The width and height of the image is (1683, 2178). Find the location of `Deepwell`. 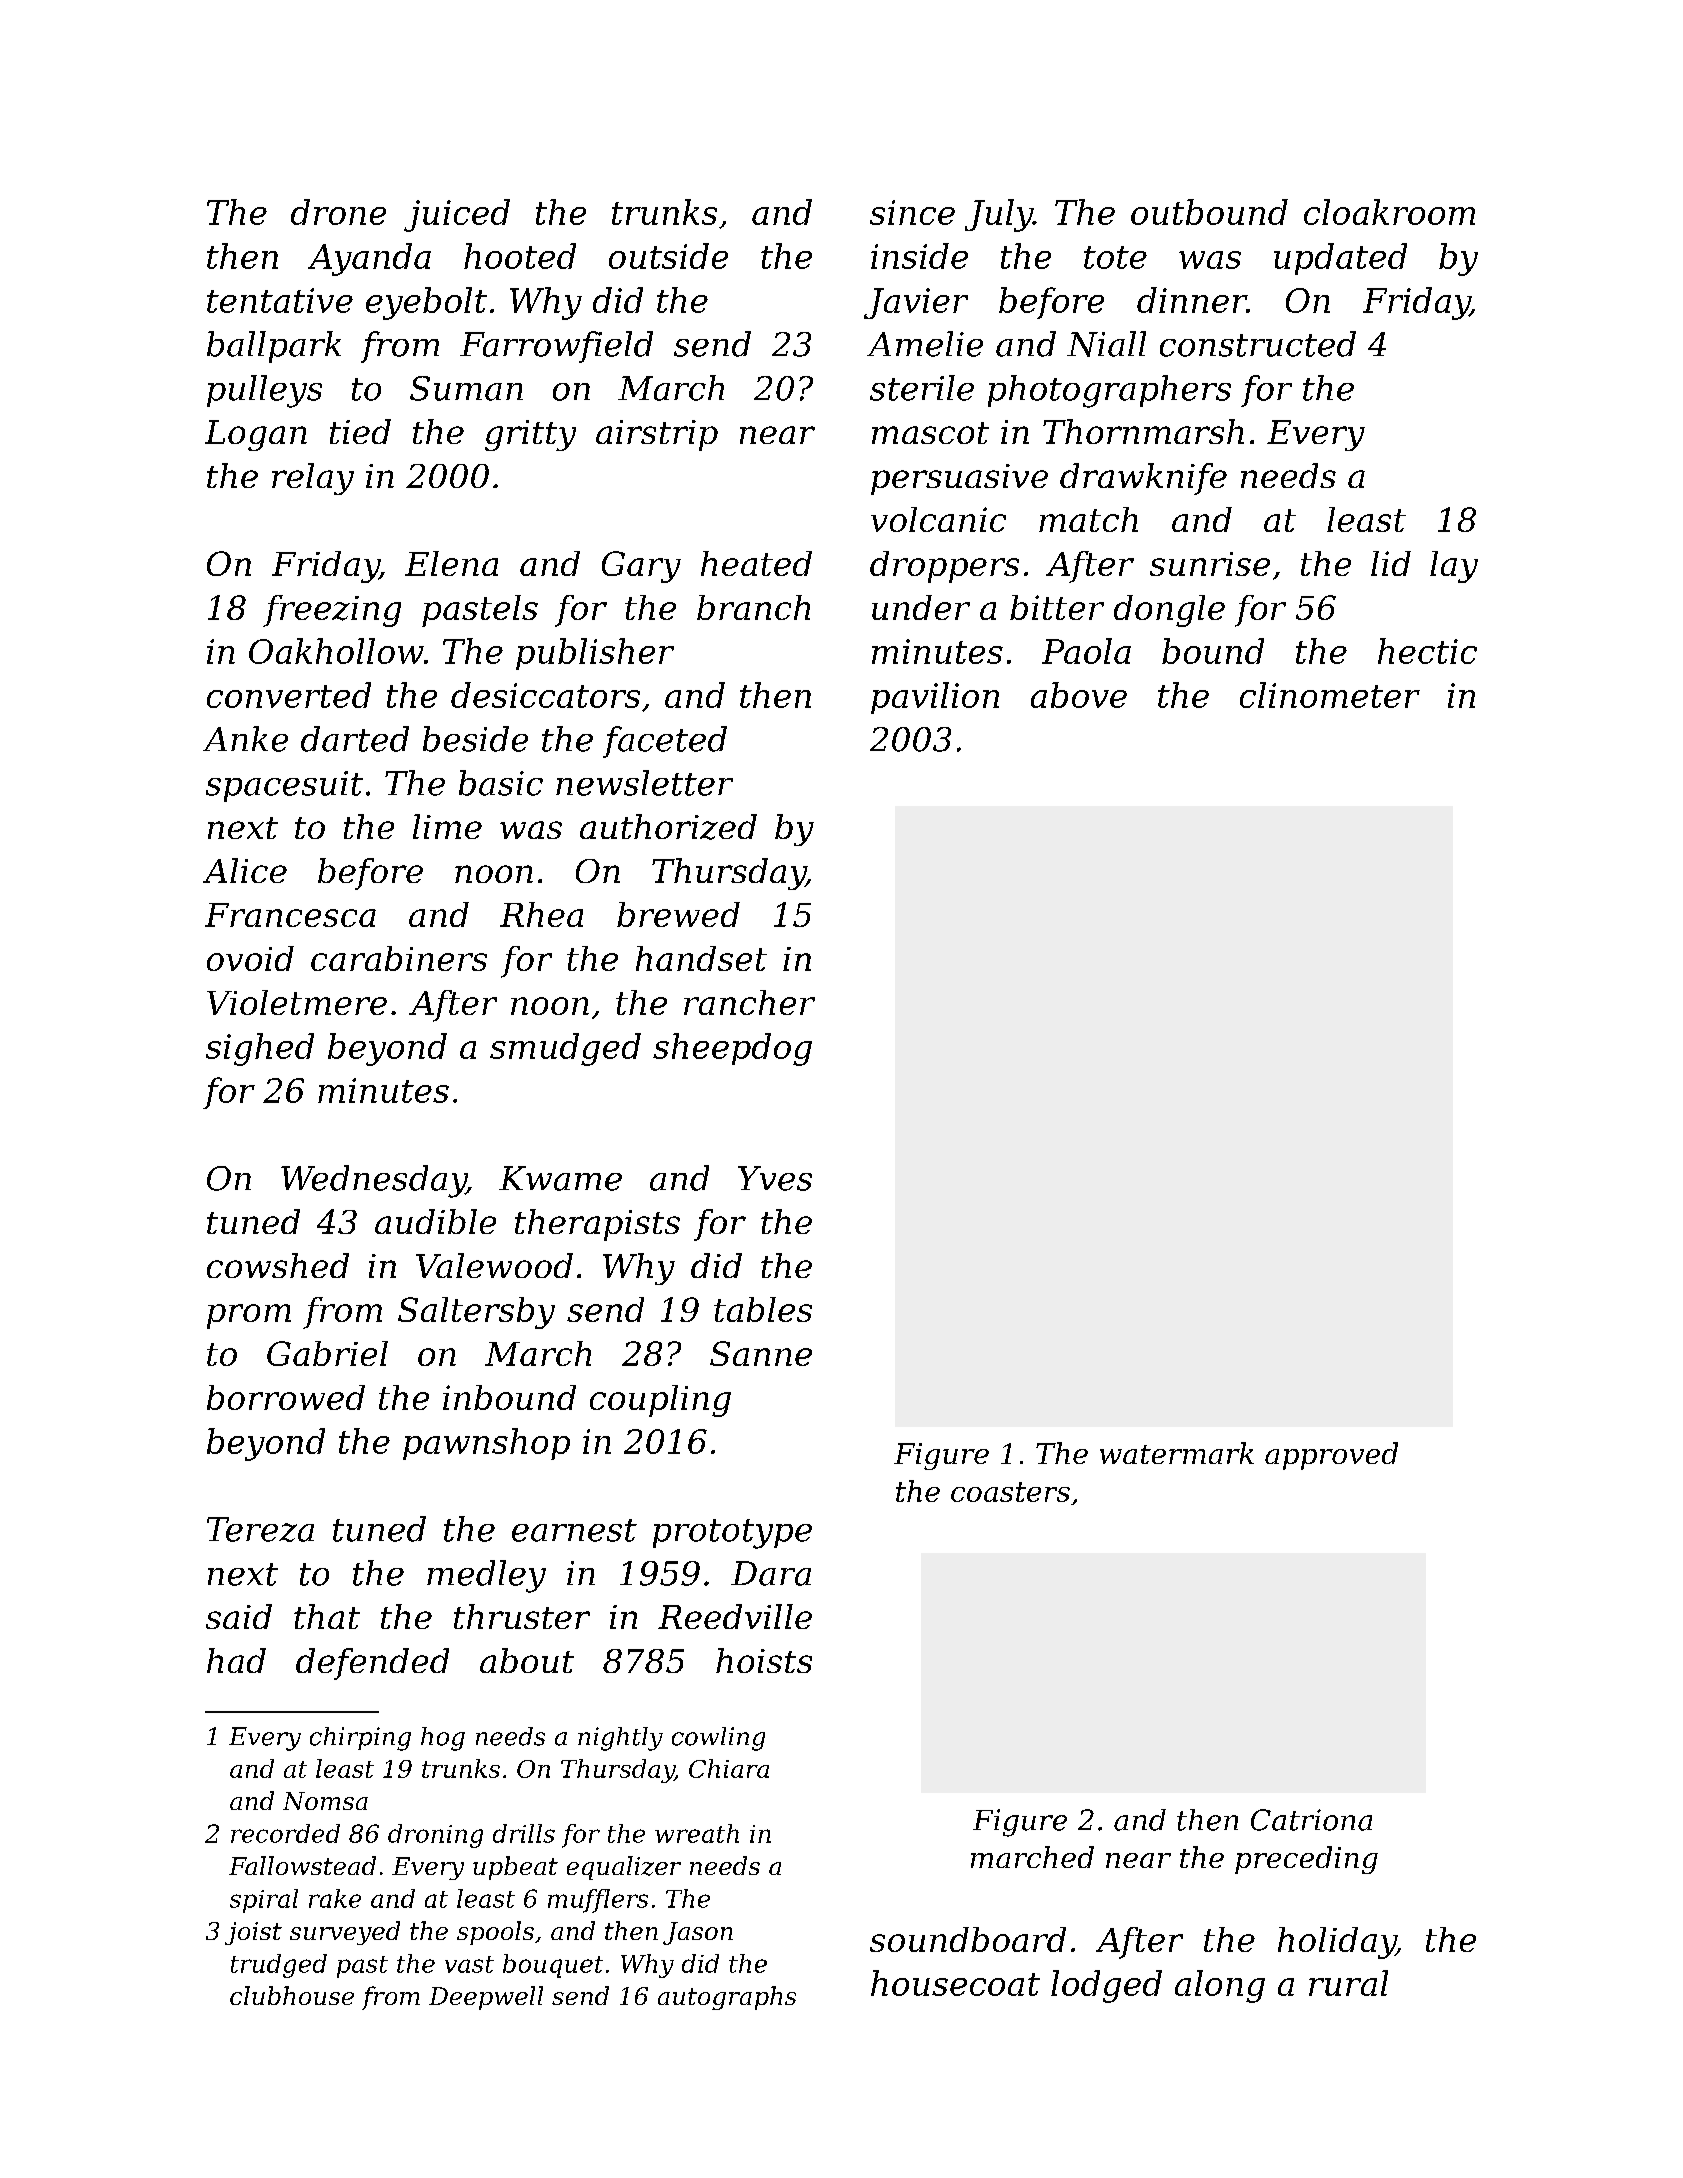

Deepwell is located at coordinates (486, 1998).
